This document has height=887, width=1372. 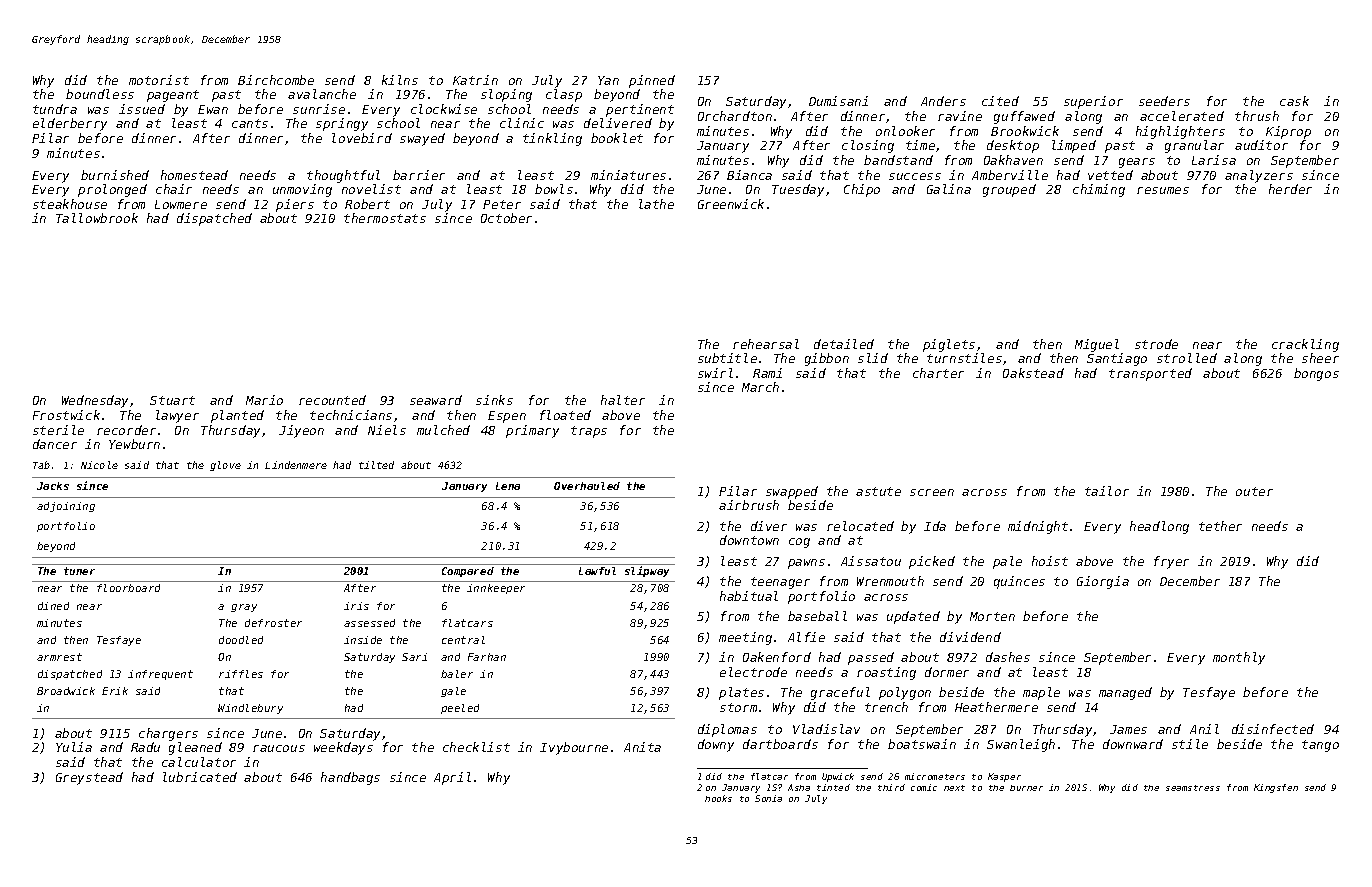 What do you see at coordinates (768, 798) in the document?
I see `Sonia` at bounding box center [768, 798].
